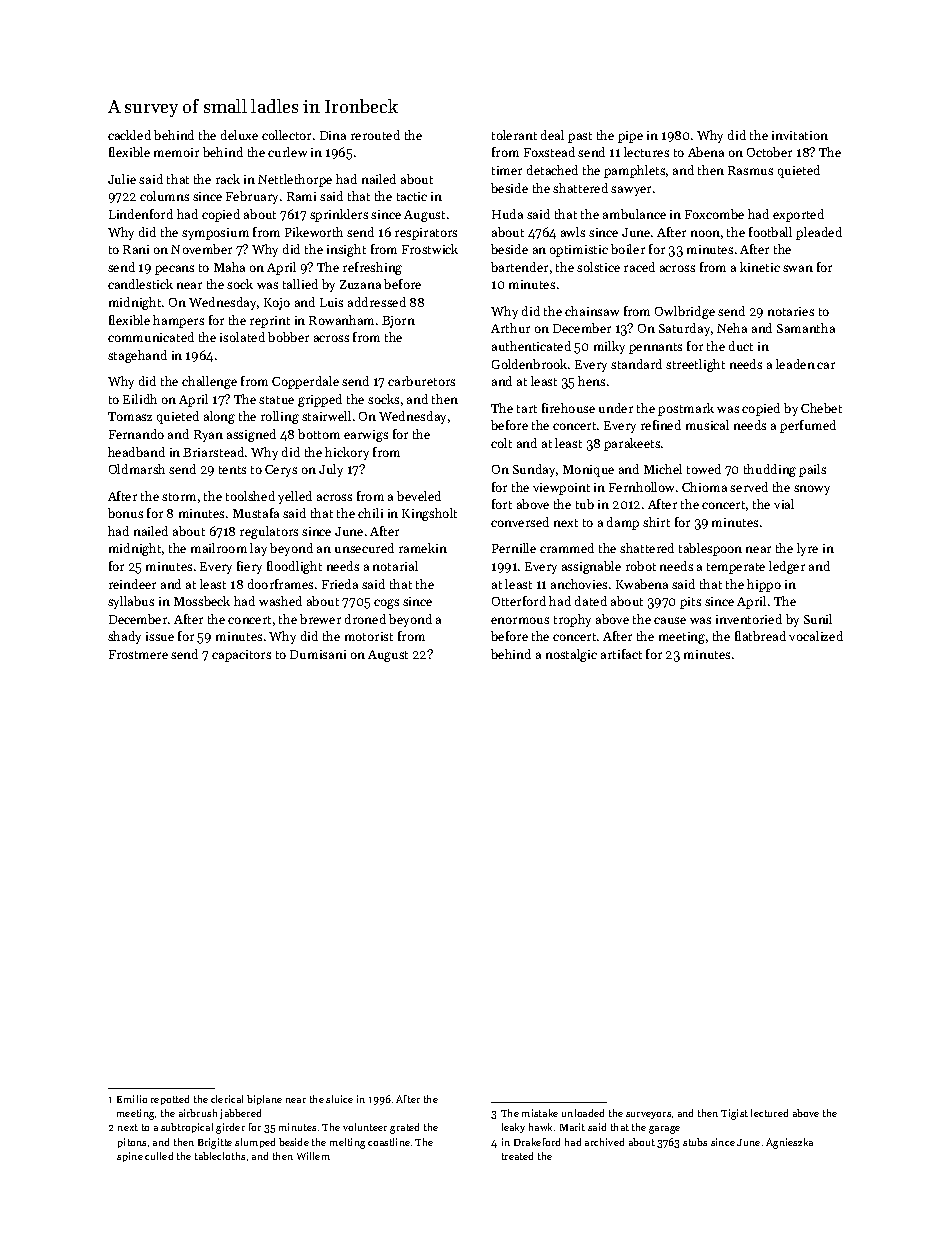 The width and height of the screenshot is (952, 1233). I want to click on past, so click(580, 137).
